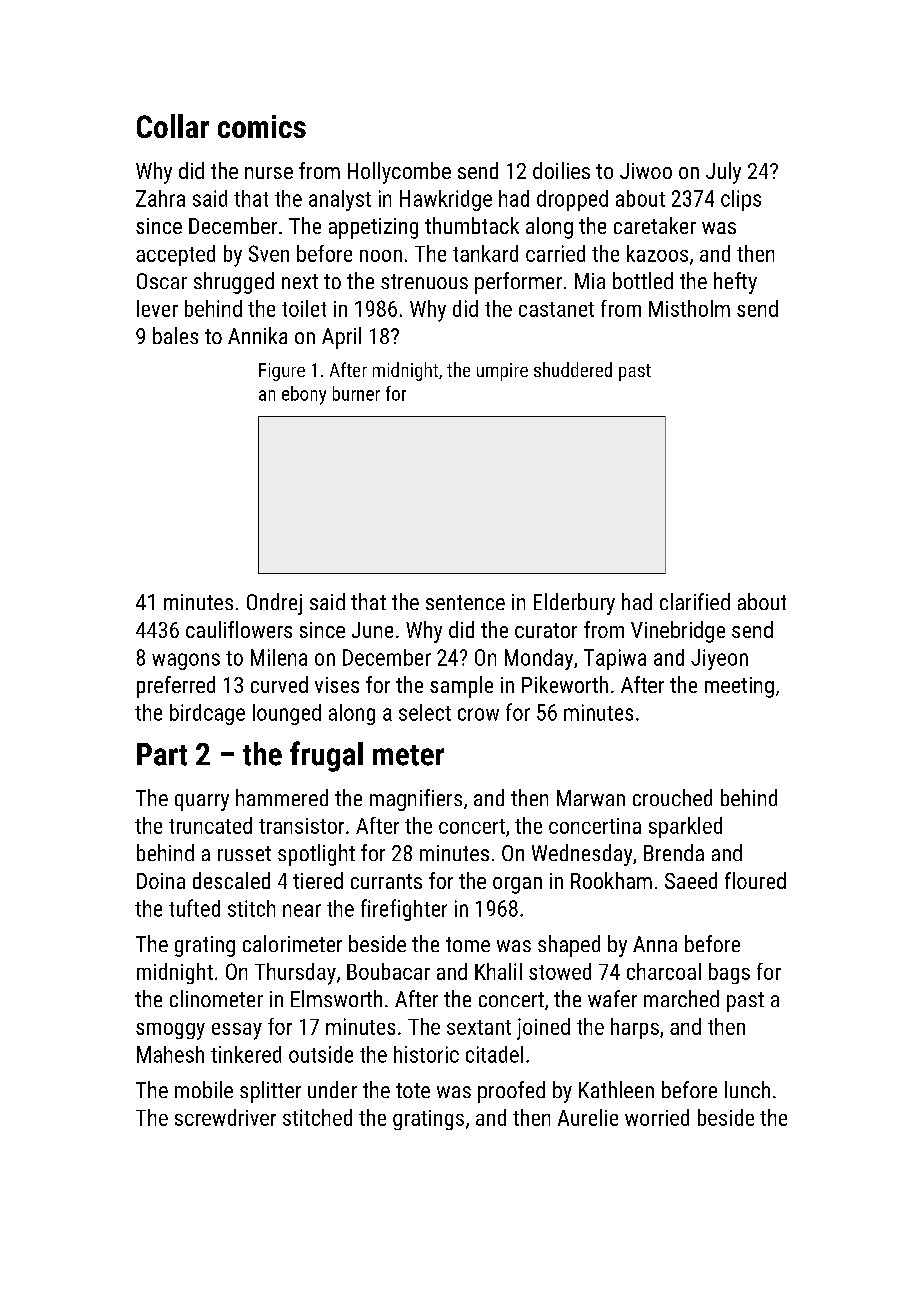 Image resolution: width=924 pixels, height=1311 pixels. Describe the element at coordinates (173, 126) in the screenshot. I see `Collar` at that location.
